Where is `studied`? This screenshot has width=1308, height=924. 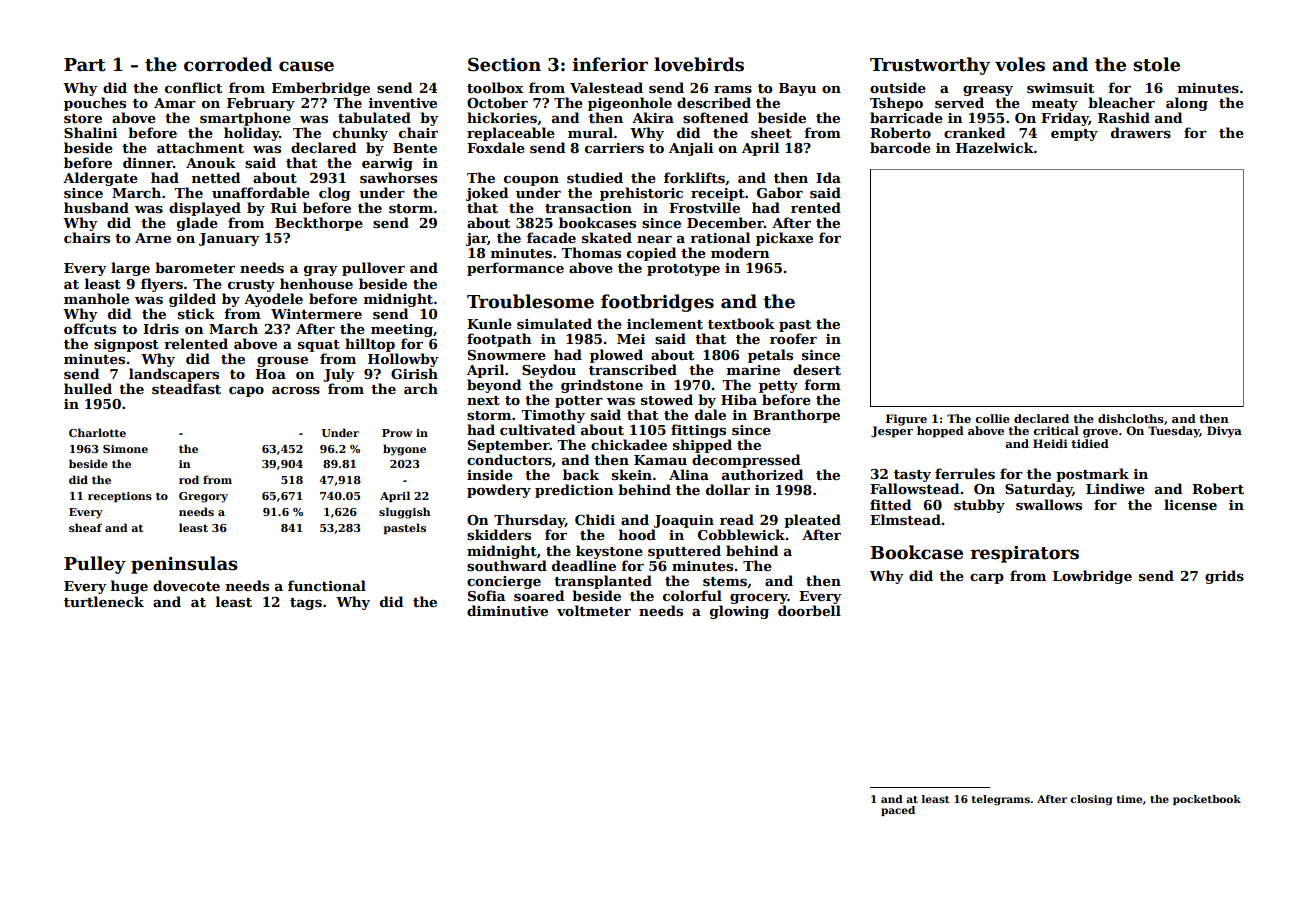 studied is located at coordinates (595, 177).
